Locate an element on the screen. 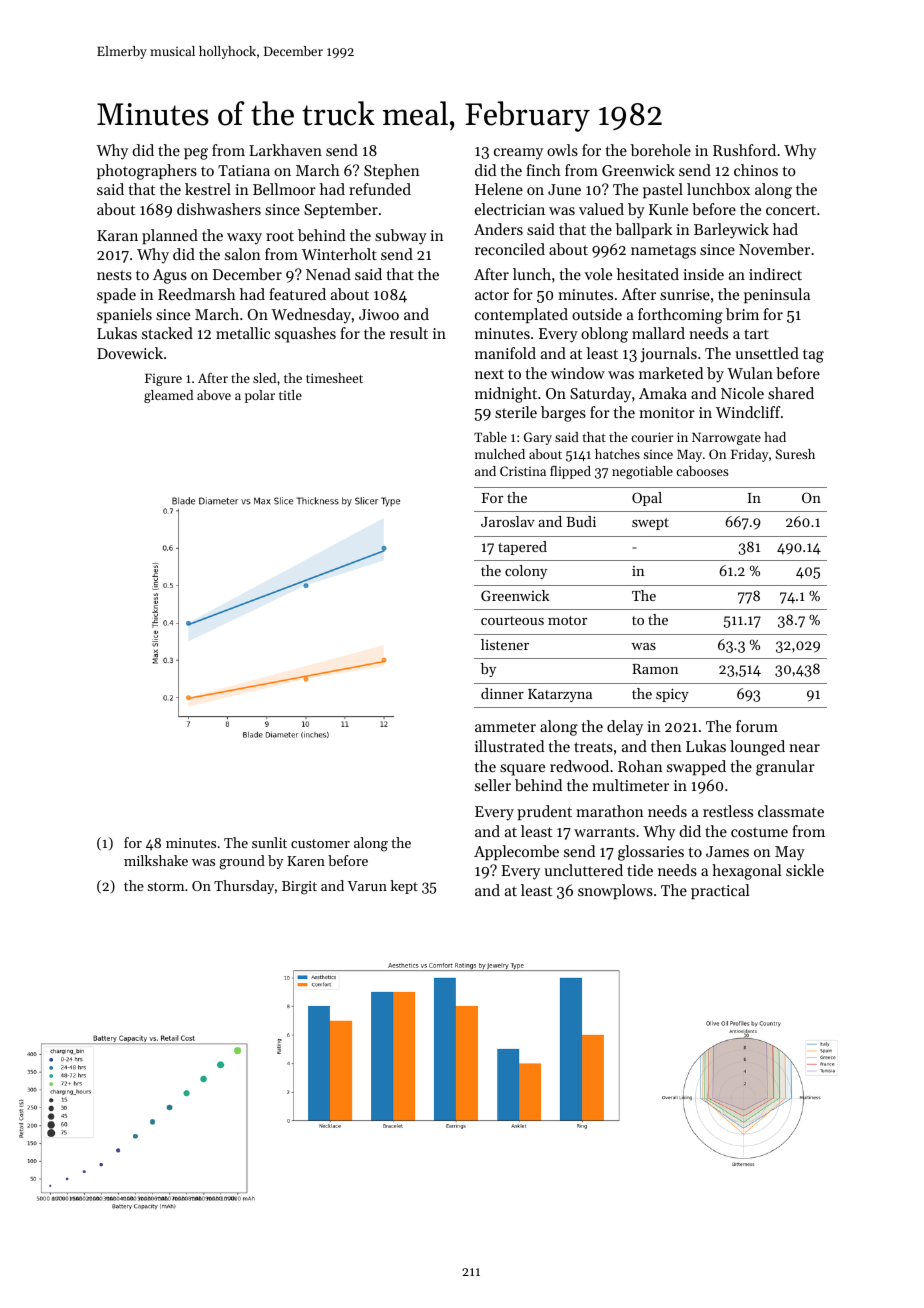 The image size is (924, 1308). cabooses is located at coordinates (702, 471).
